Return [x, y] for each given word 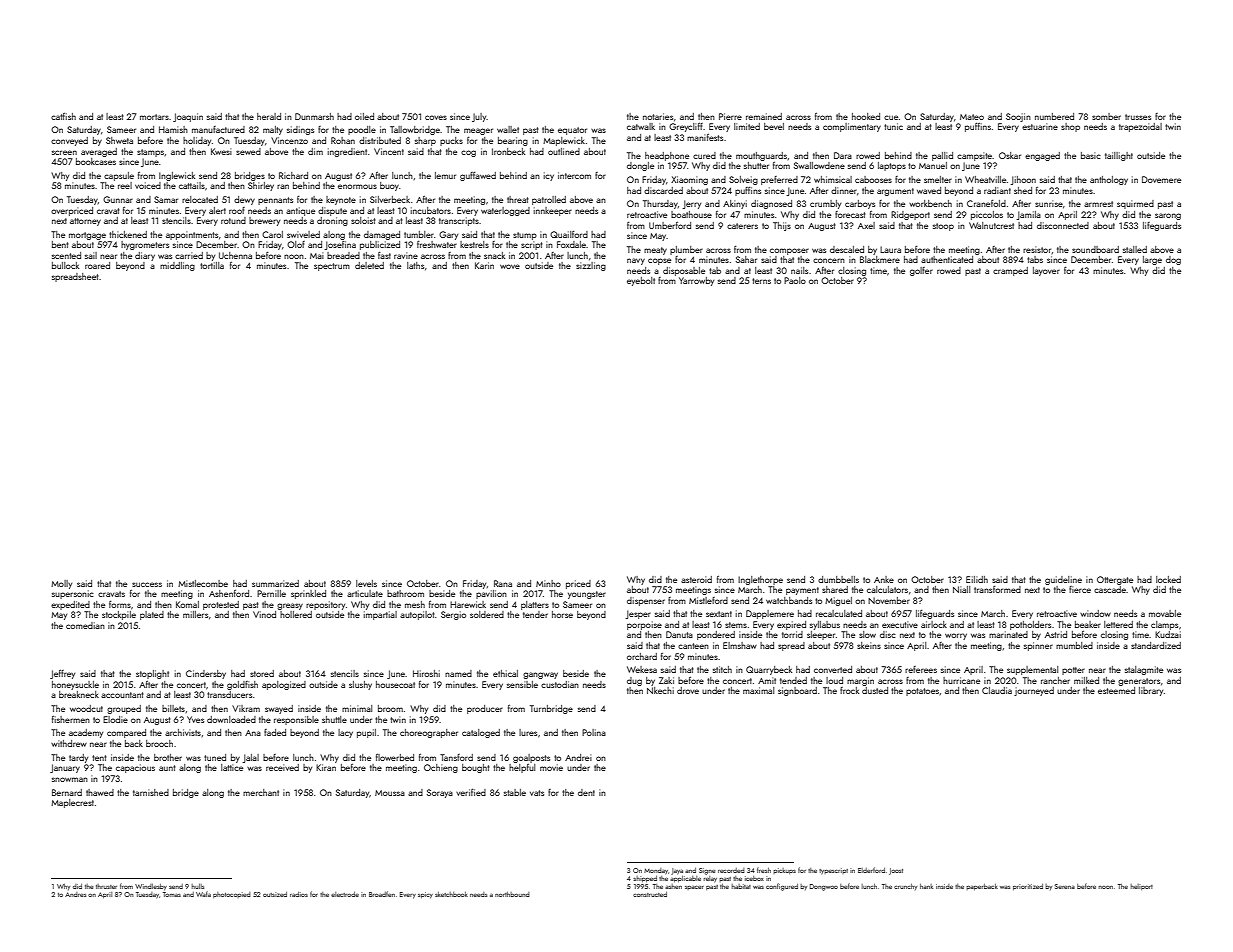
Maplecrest [72, 803]
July [479, 117]
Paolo [795, 280]
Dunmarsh [314, 116]
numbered [1054, 116]
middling [177, 266]
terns [761, 281]
